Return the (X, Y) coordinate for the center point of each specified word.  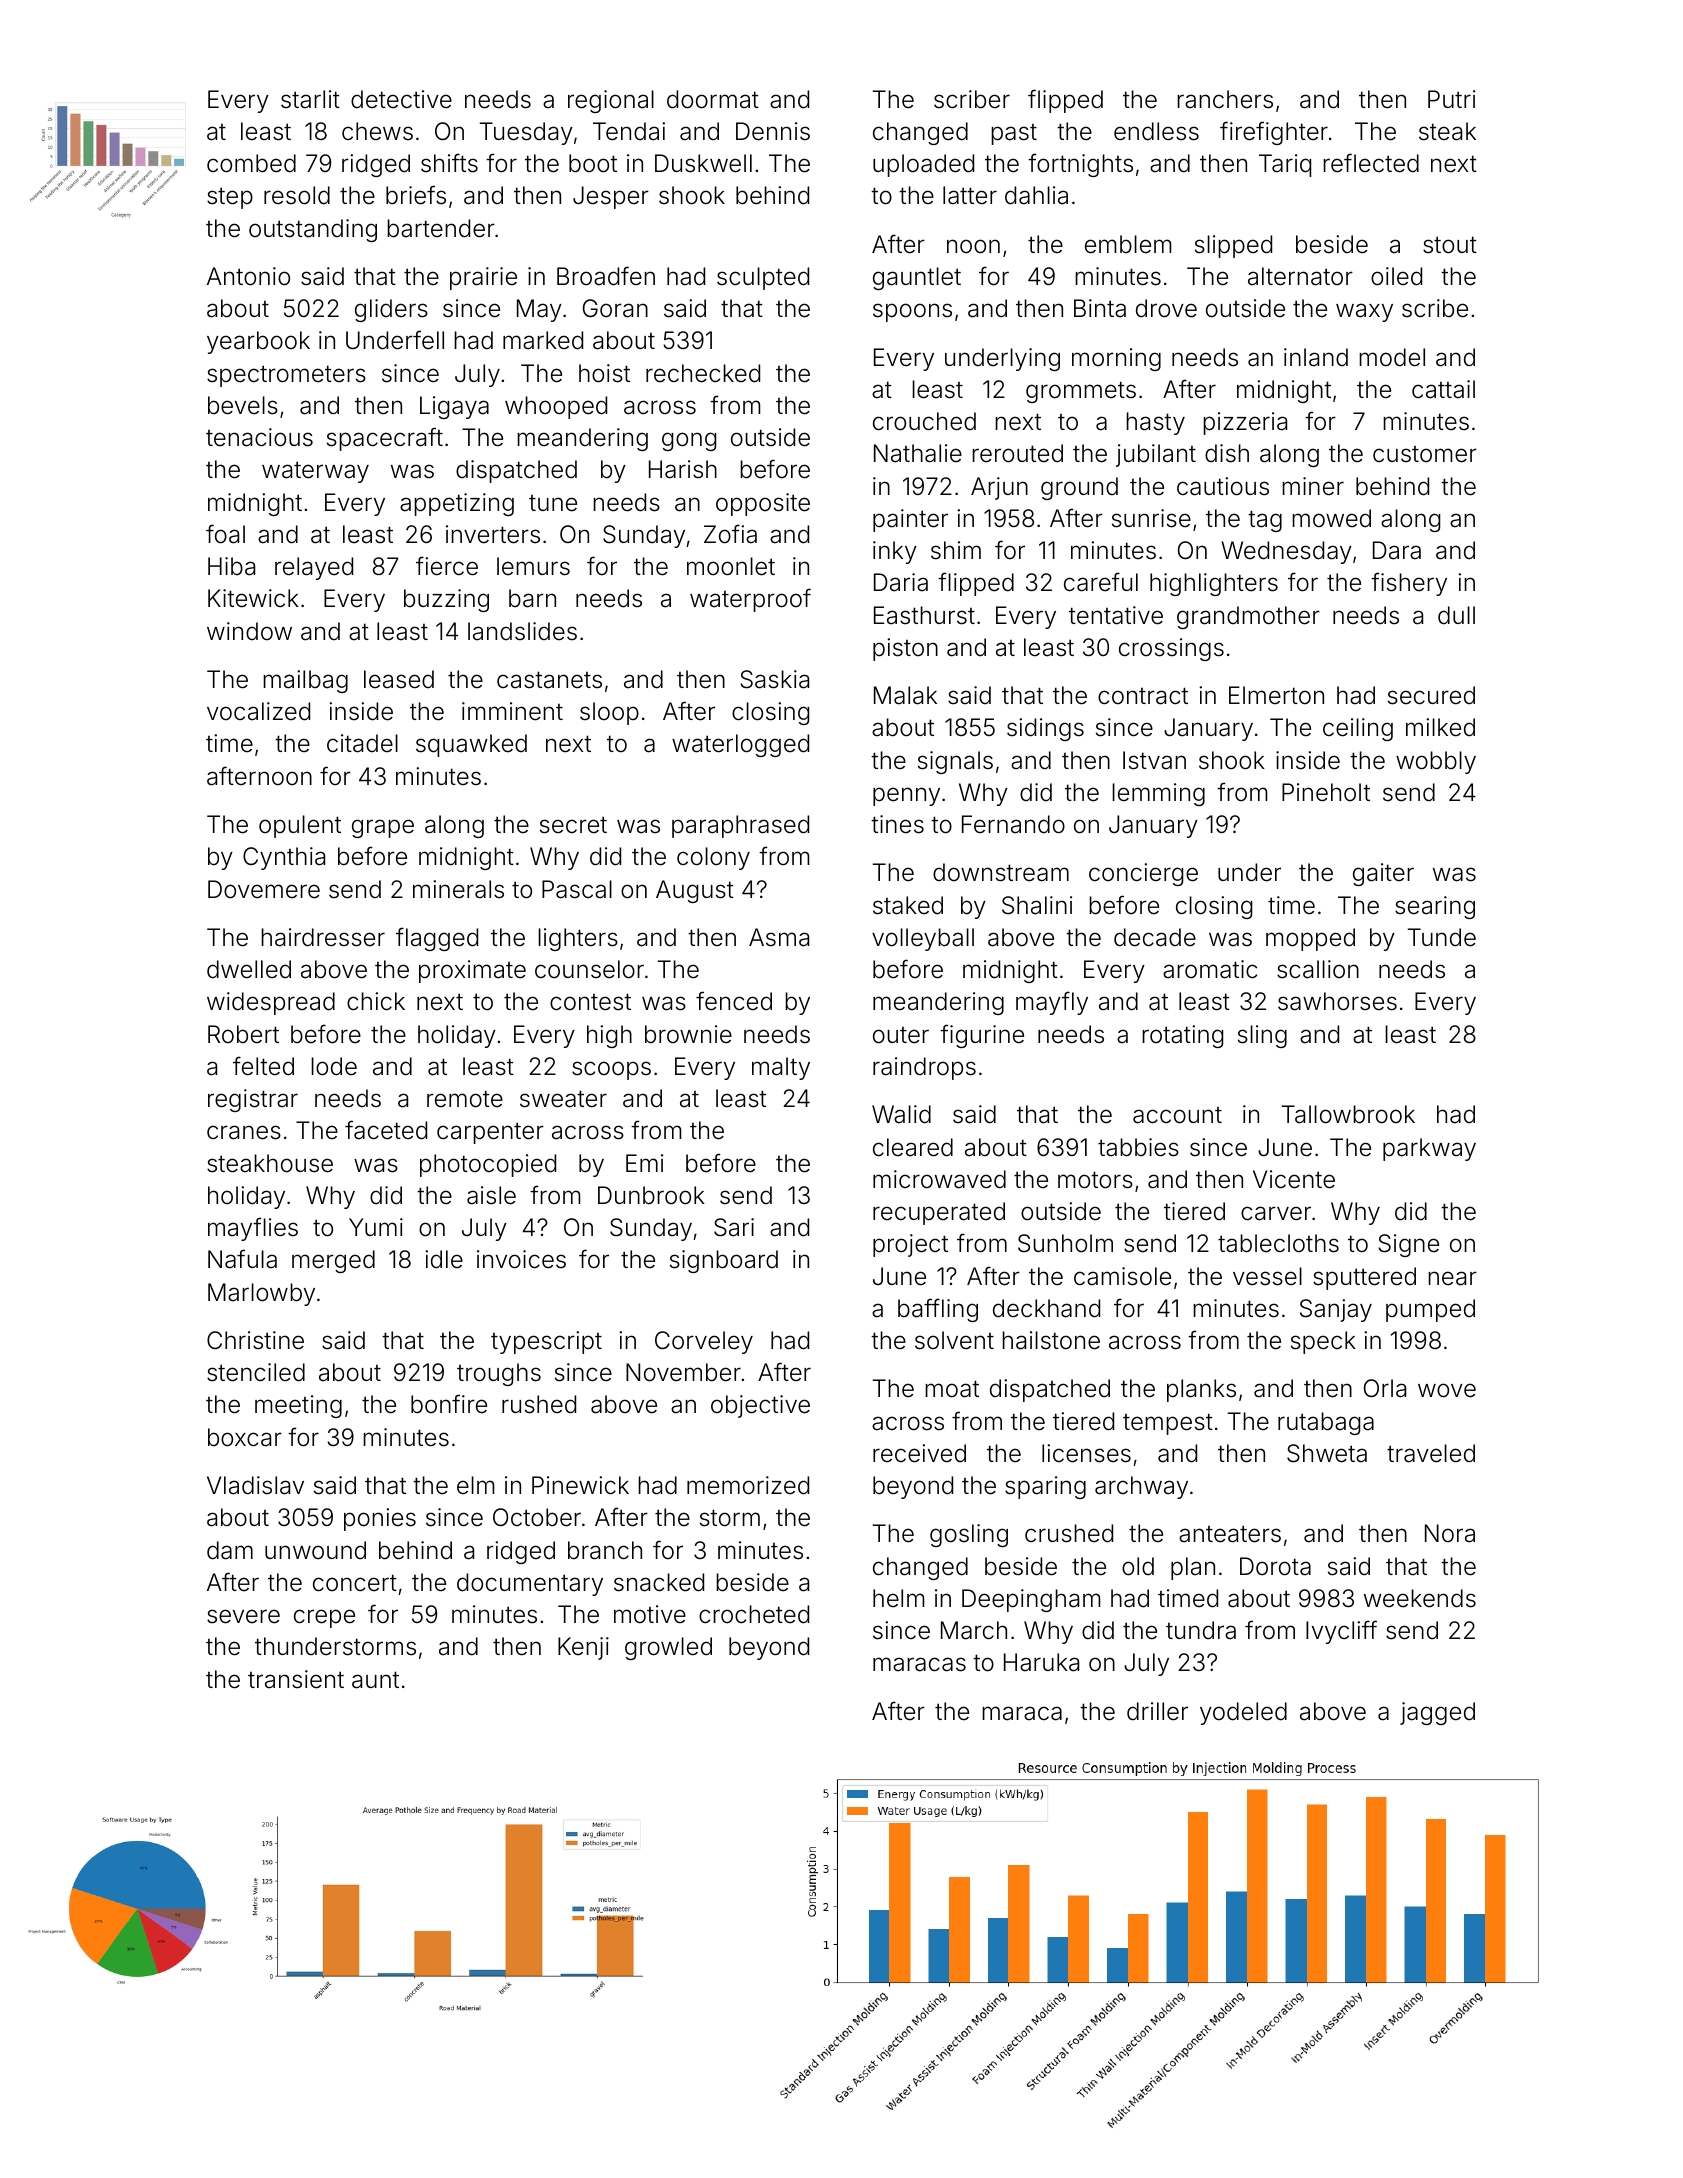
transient (296, 1679)
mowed (1331, 518)
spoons (912, 312)
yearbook (258, 342)
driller (1157, 1711)
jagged (1437, 1713)
